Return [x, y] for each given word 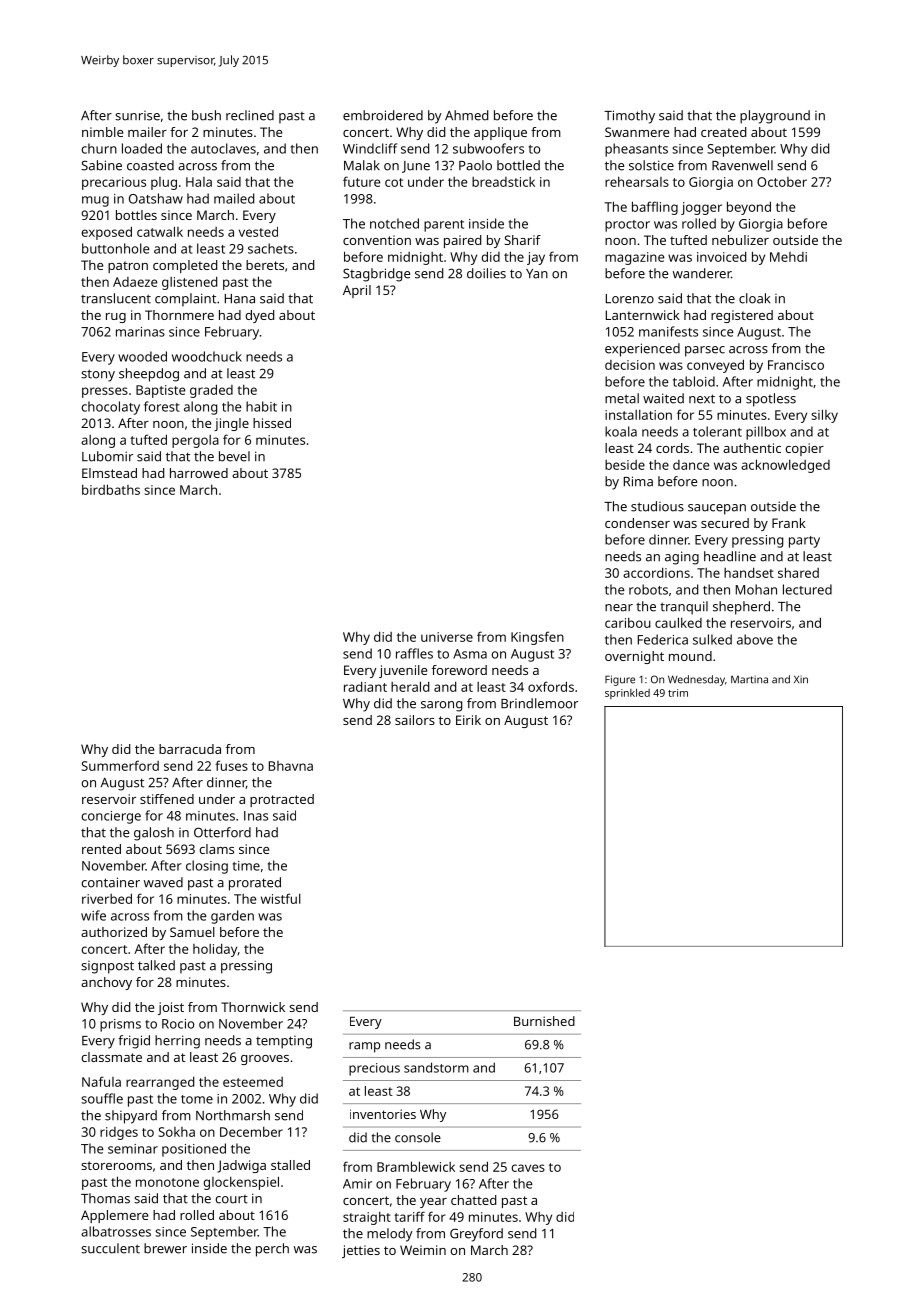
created [723, 132]
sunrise [137, 116]
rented [101, 849]
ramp [364, 1047]
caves [528, 1168]
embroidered [383, 115]
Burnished [544, 1021]
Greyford [476, 1235]
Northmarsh [233, 1115]
